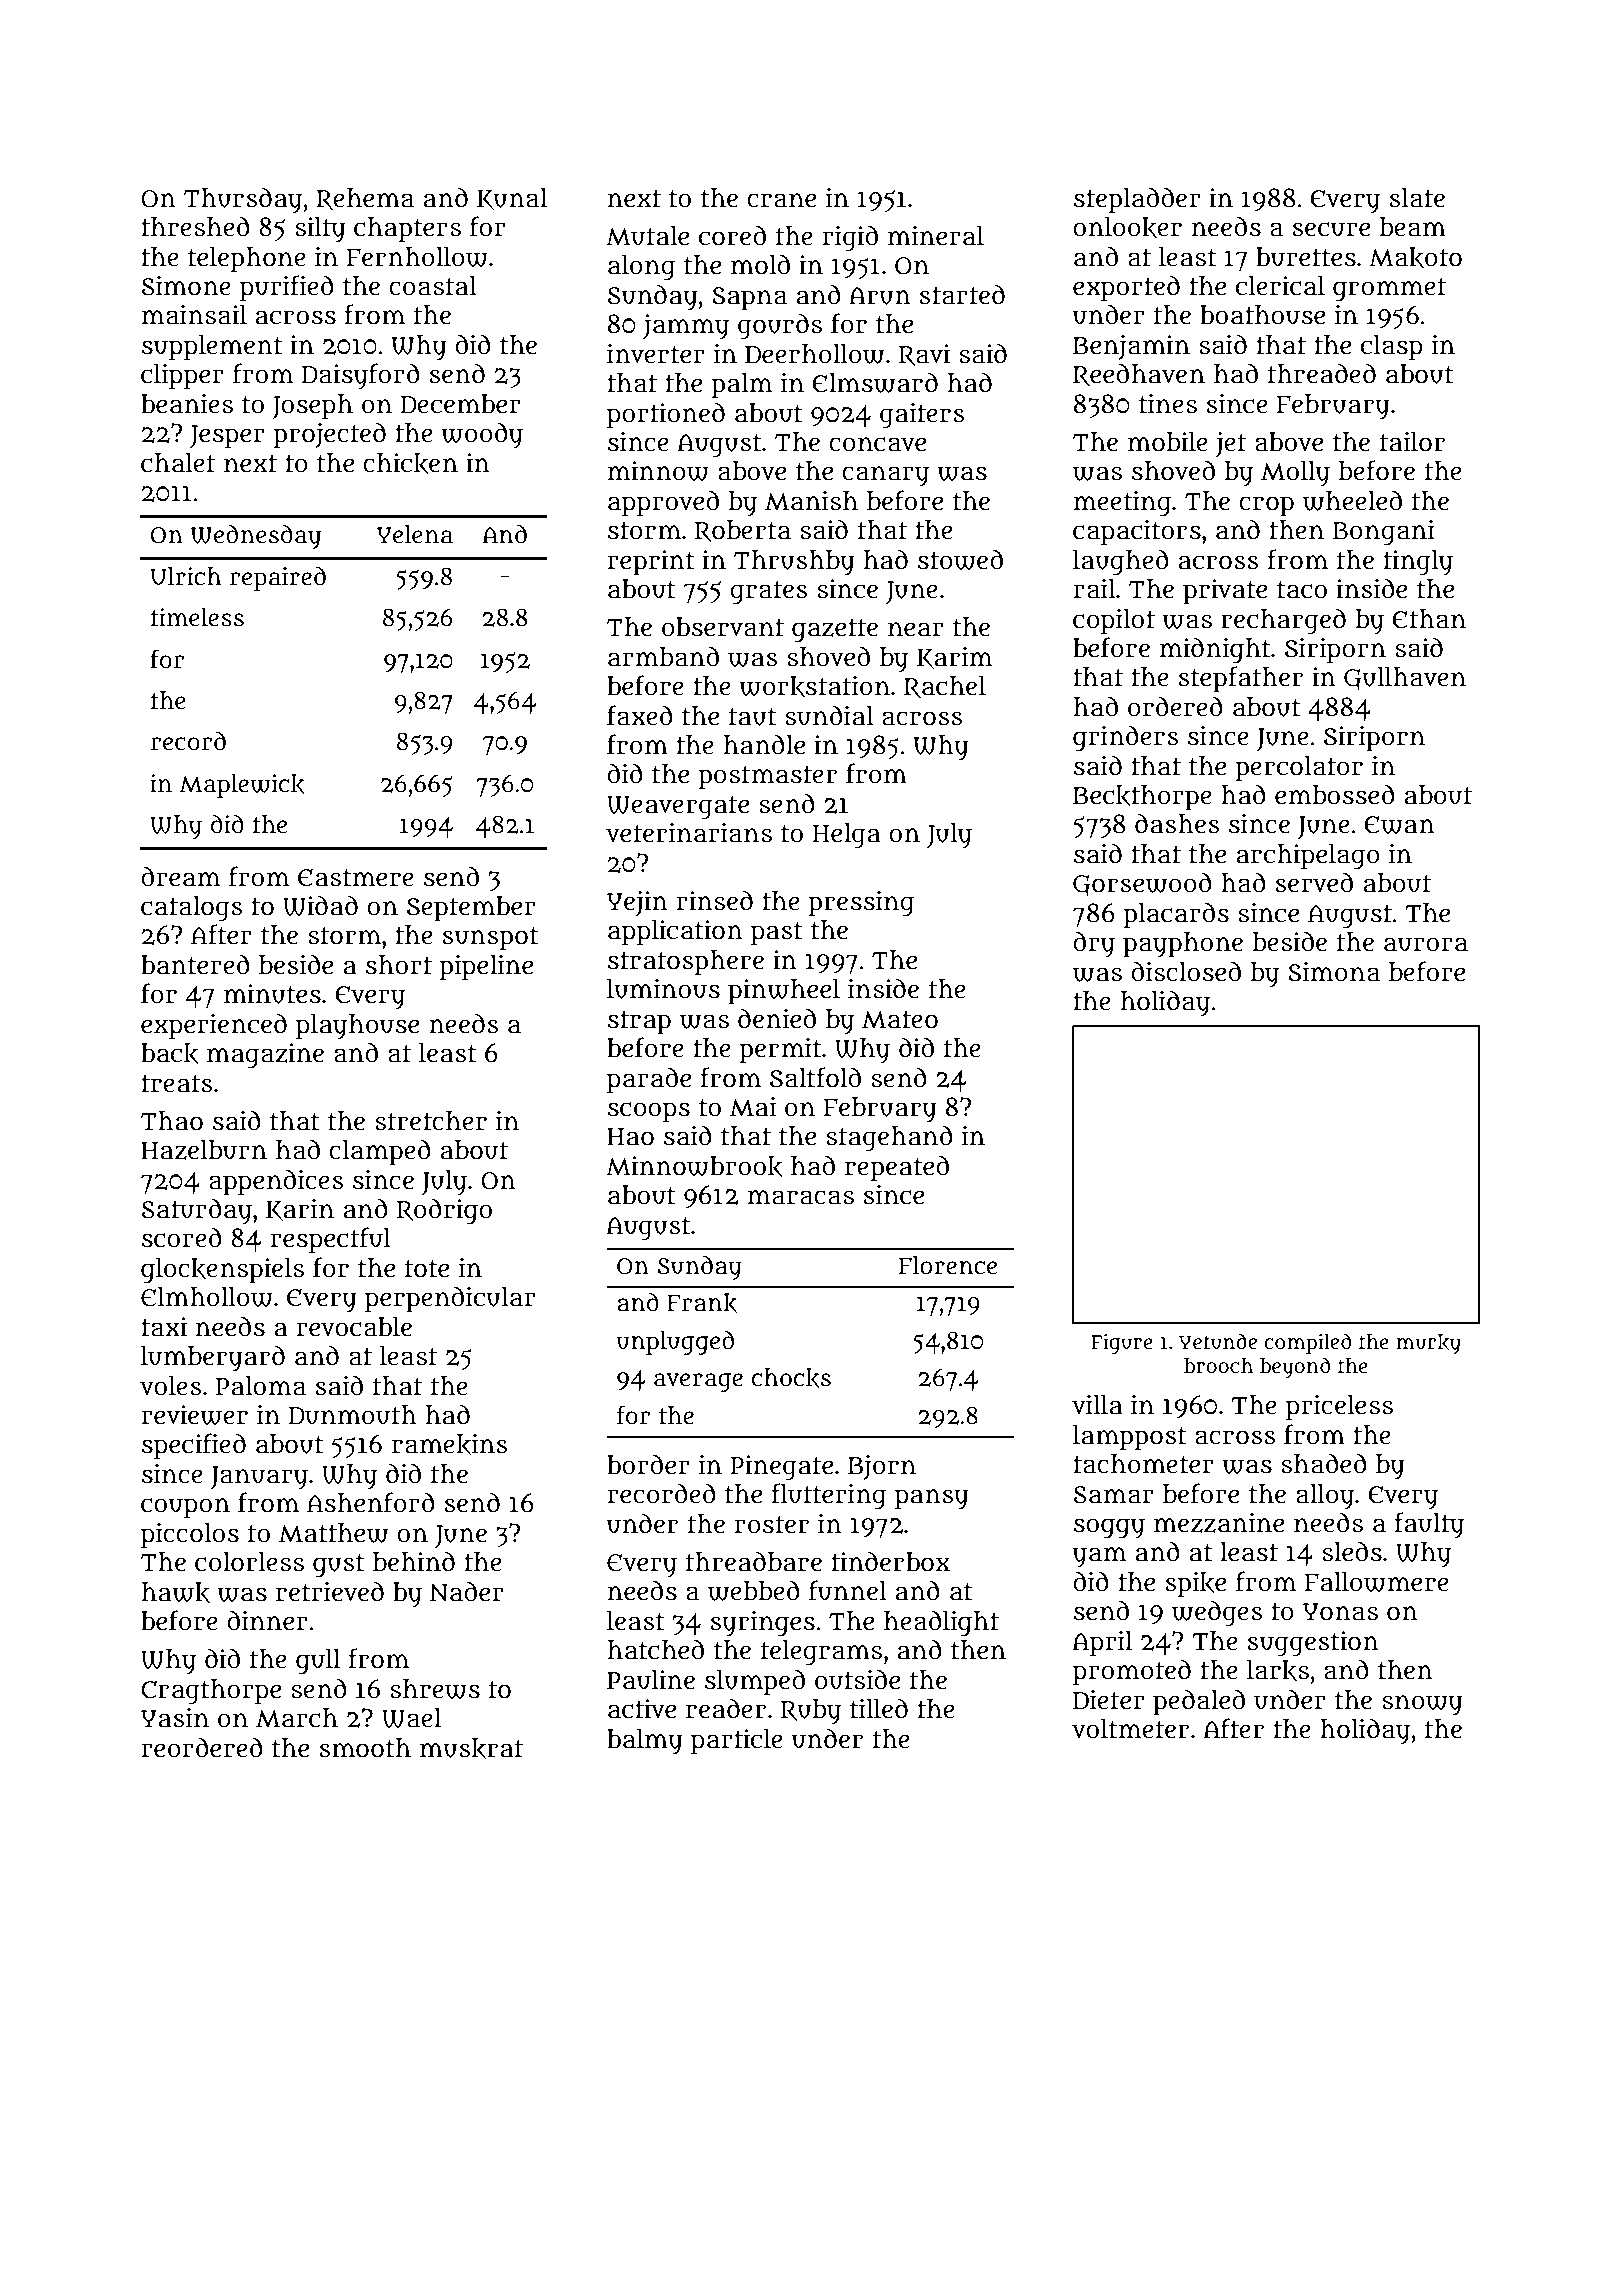  I want to click on shrews, so click(435, 1689).
